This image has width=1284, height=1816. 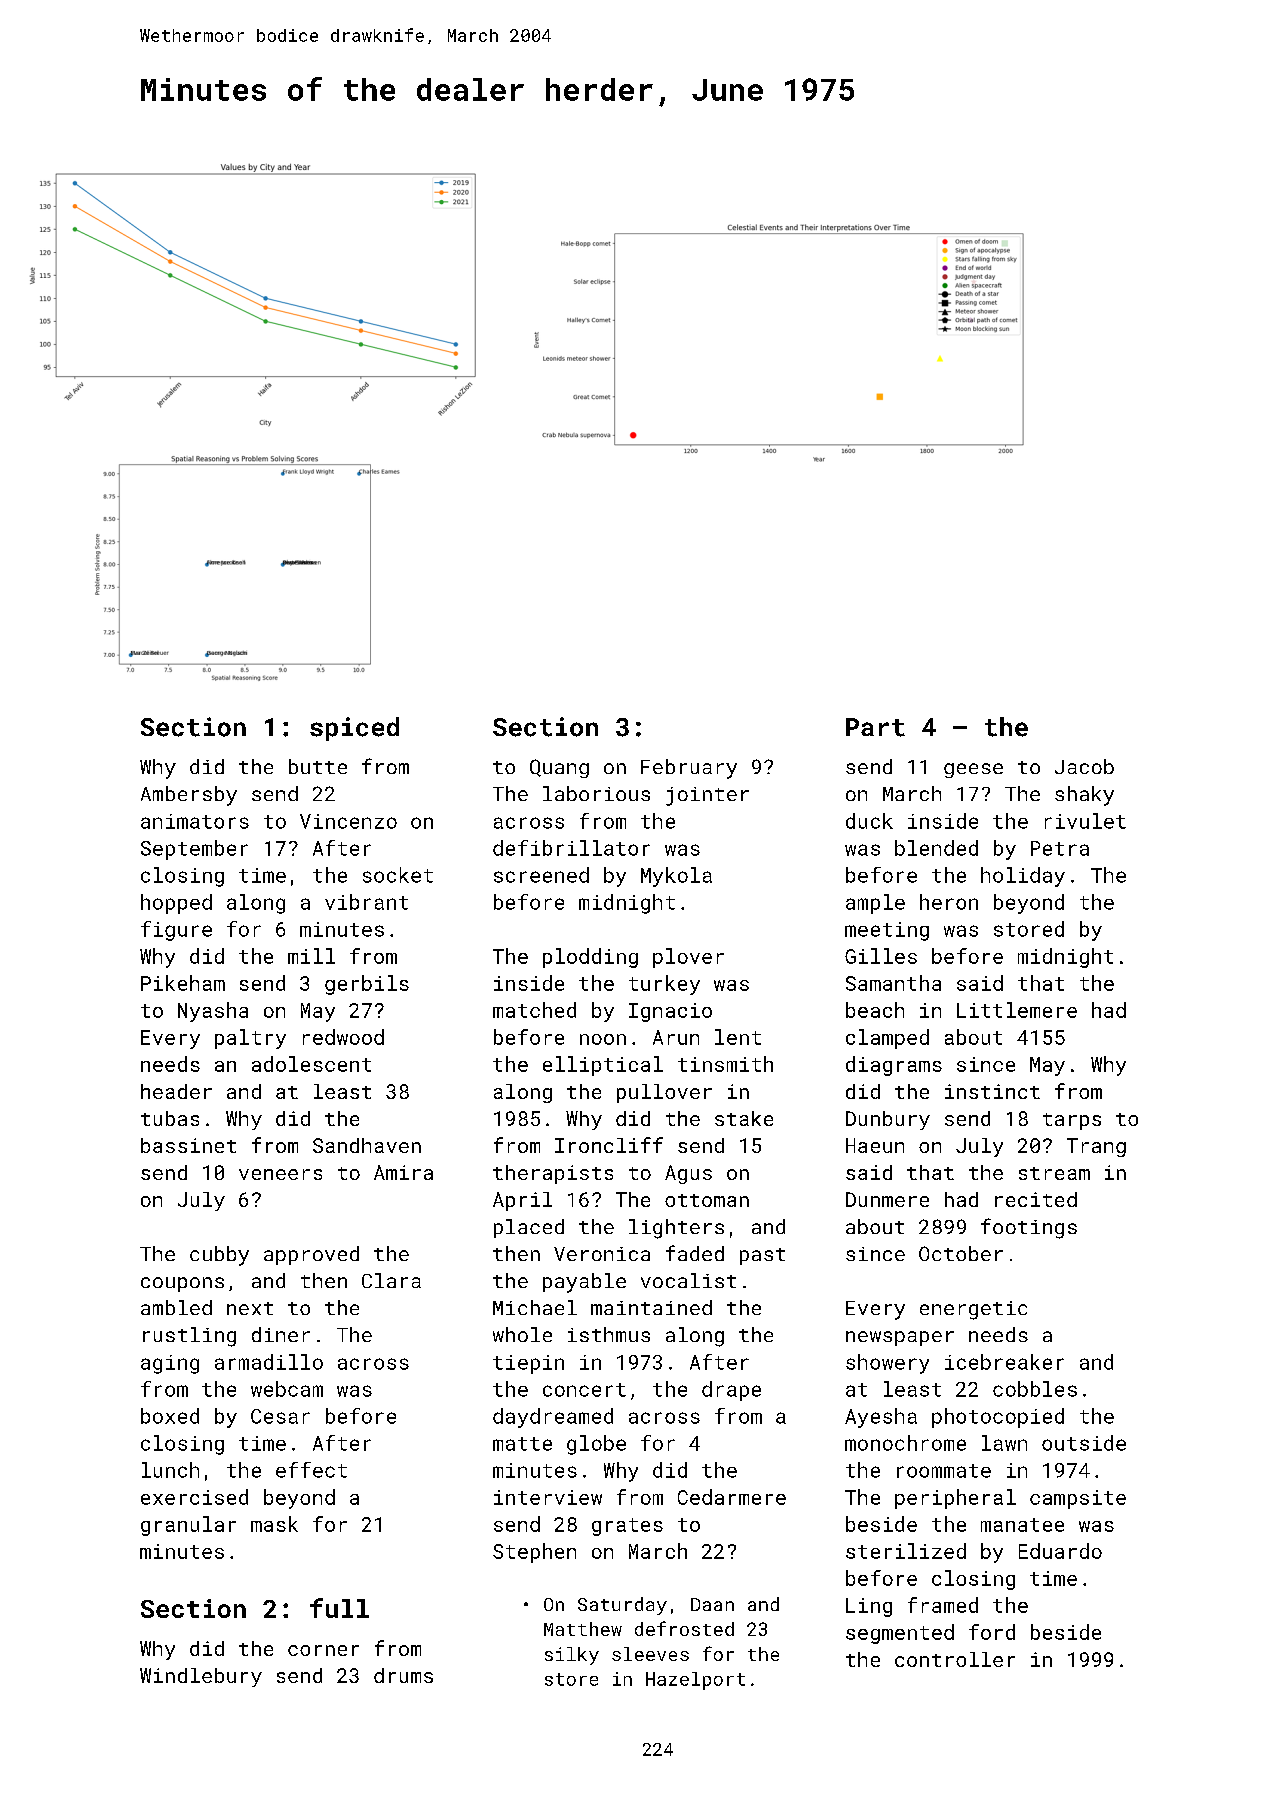 What do you see at coordinates (354, 729) in the image?
I see `spiced` at bounding box center [354, 729].
